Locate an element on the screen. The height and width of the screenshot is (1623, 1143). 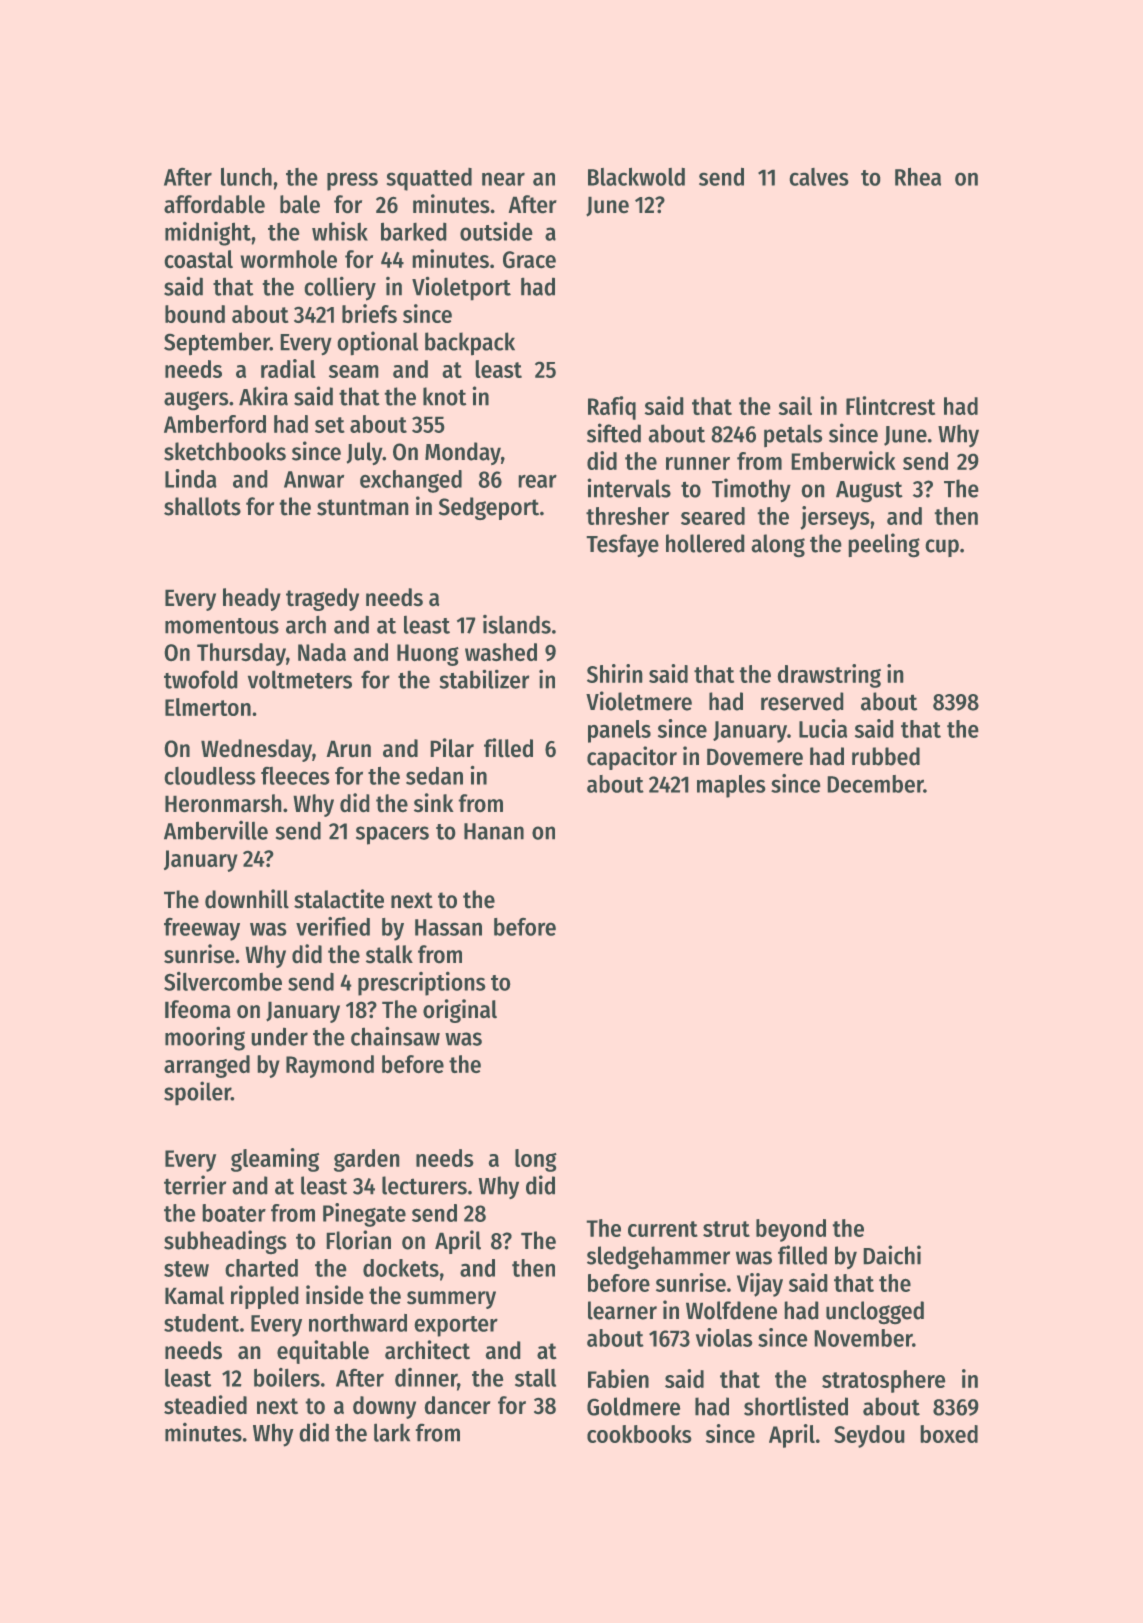
squatted is located at coordinates (429, 179).
